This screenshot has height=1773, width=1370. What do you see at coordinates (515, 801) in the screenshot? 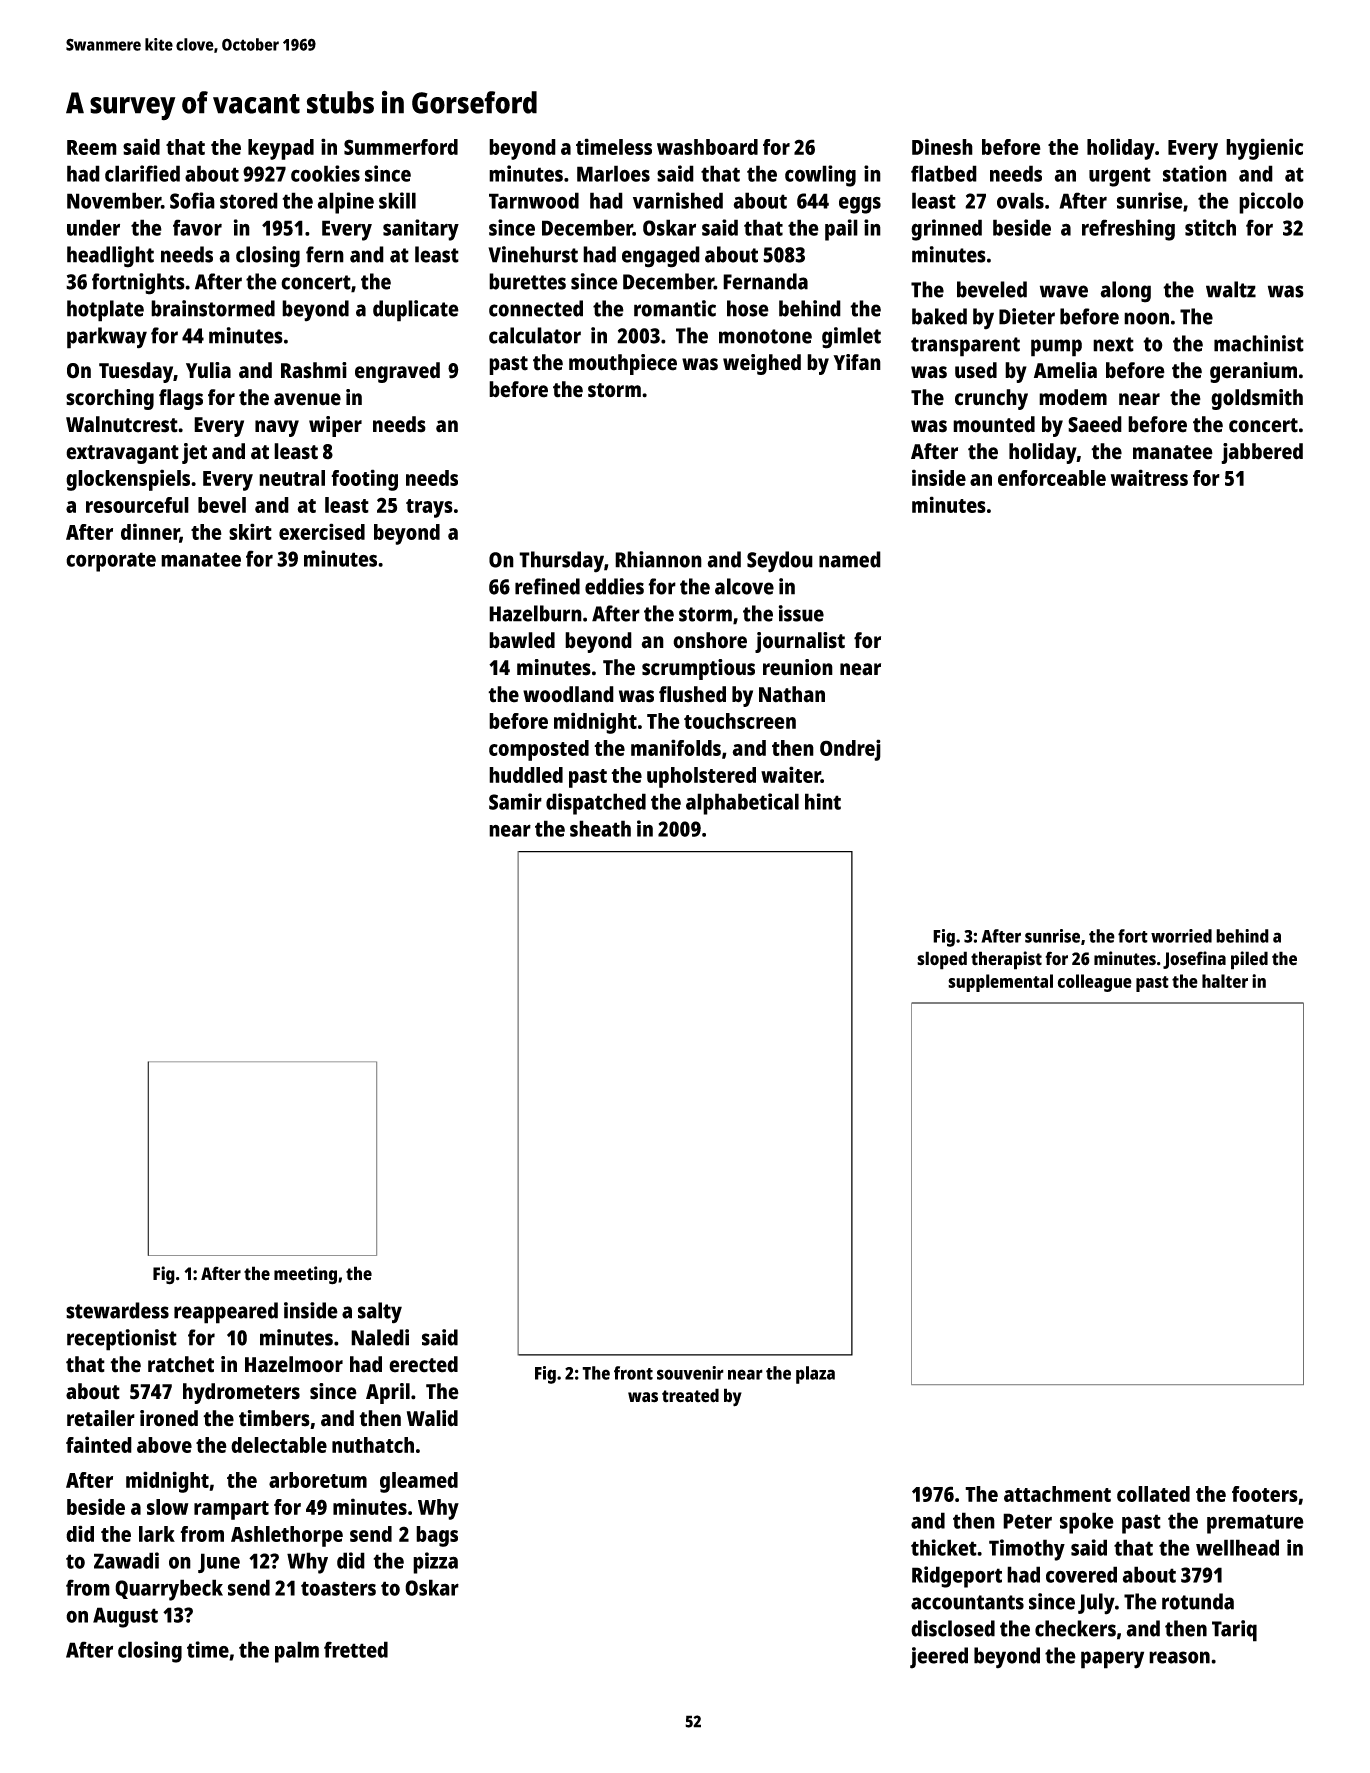
I see `Samir` at bounding box center [515, 801].
